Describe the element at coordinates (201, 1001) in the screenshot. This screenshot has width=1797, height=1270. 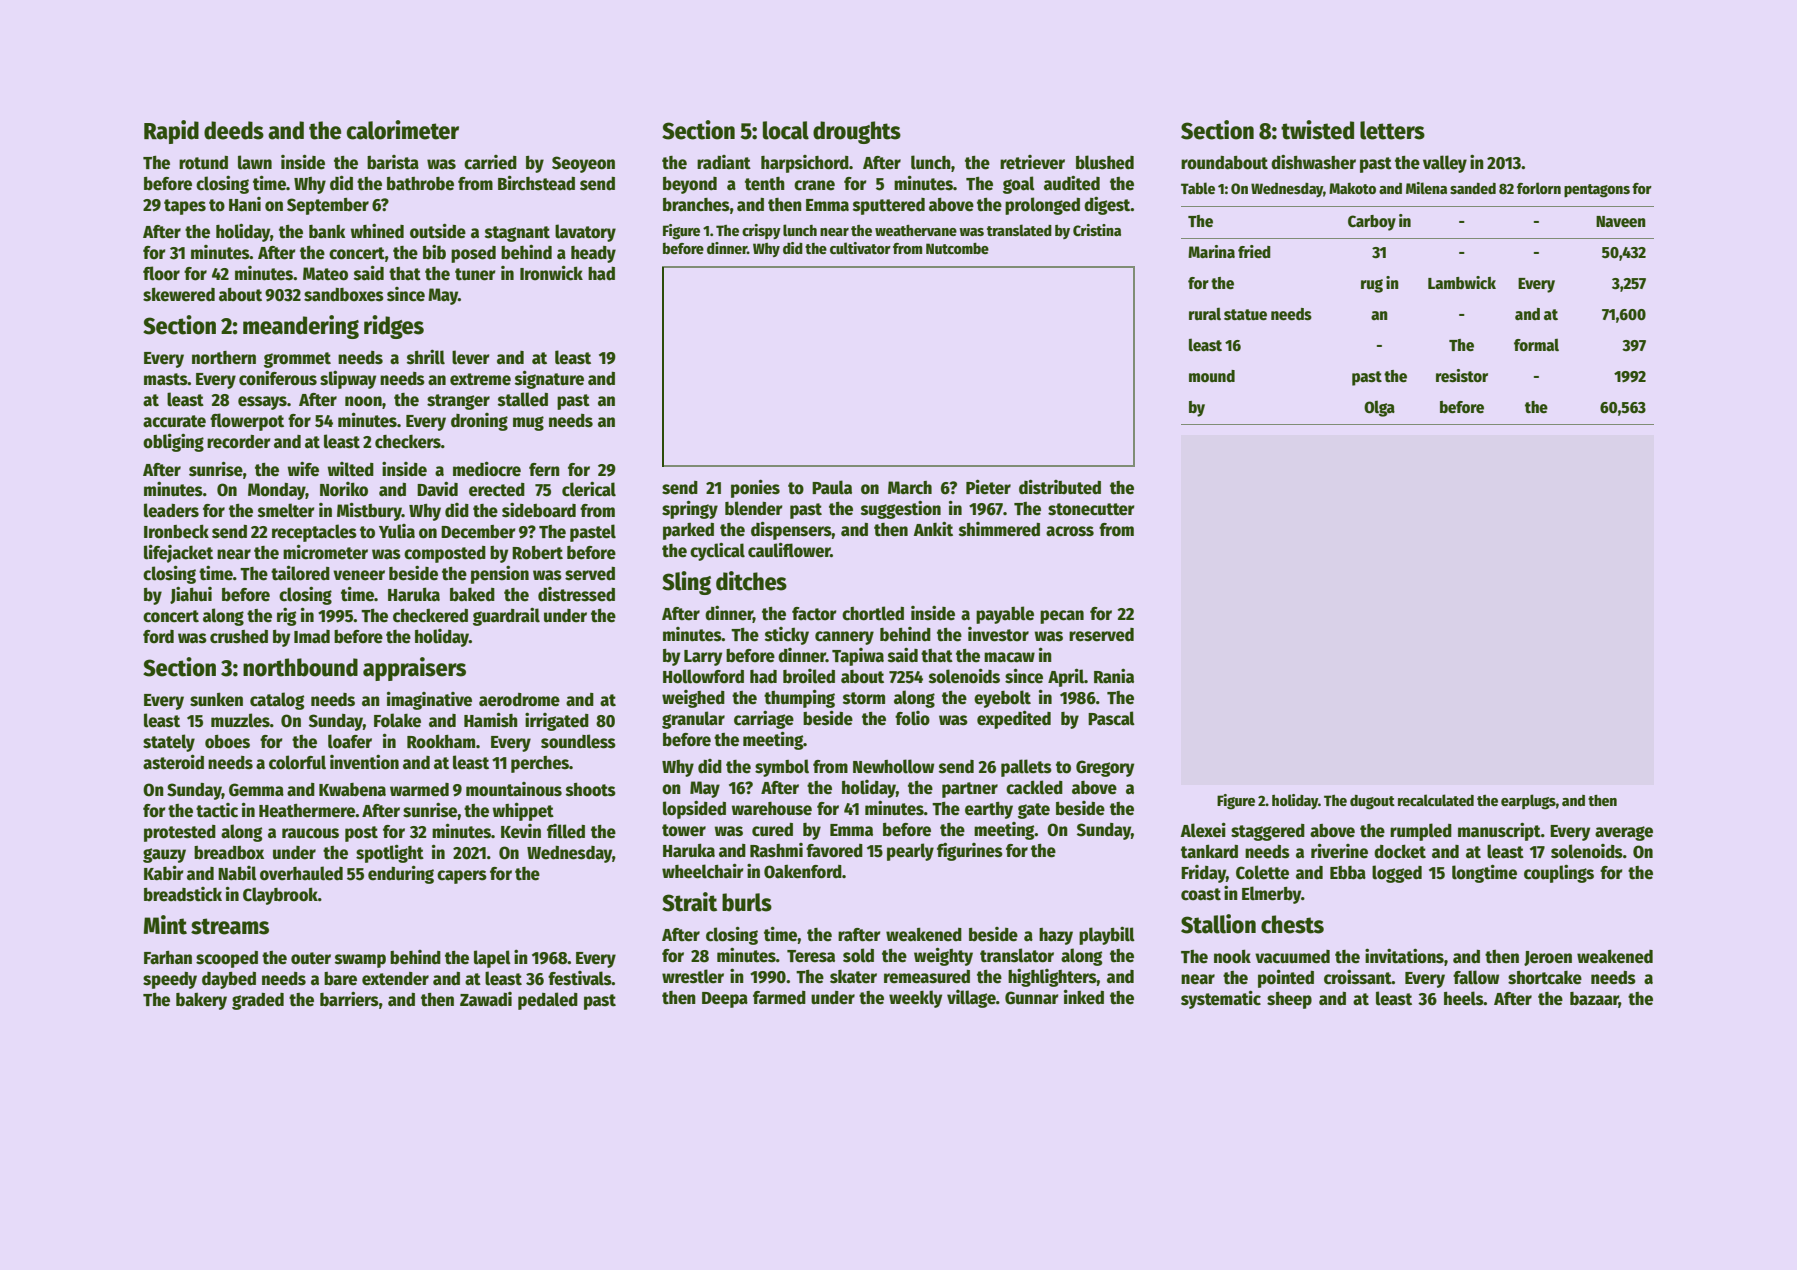
I see `bakery` at that location.
